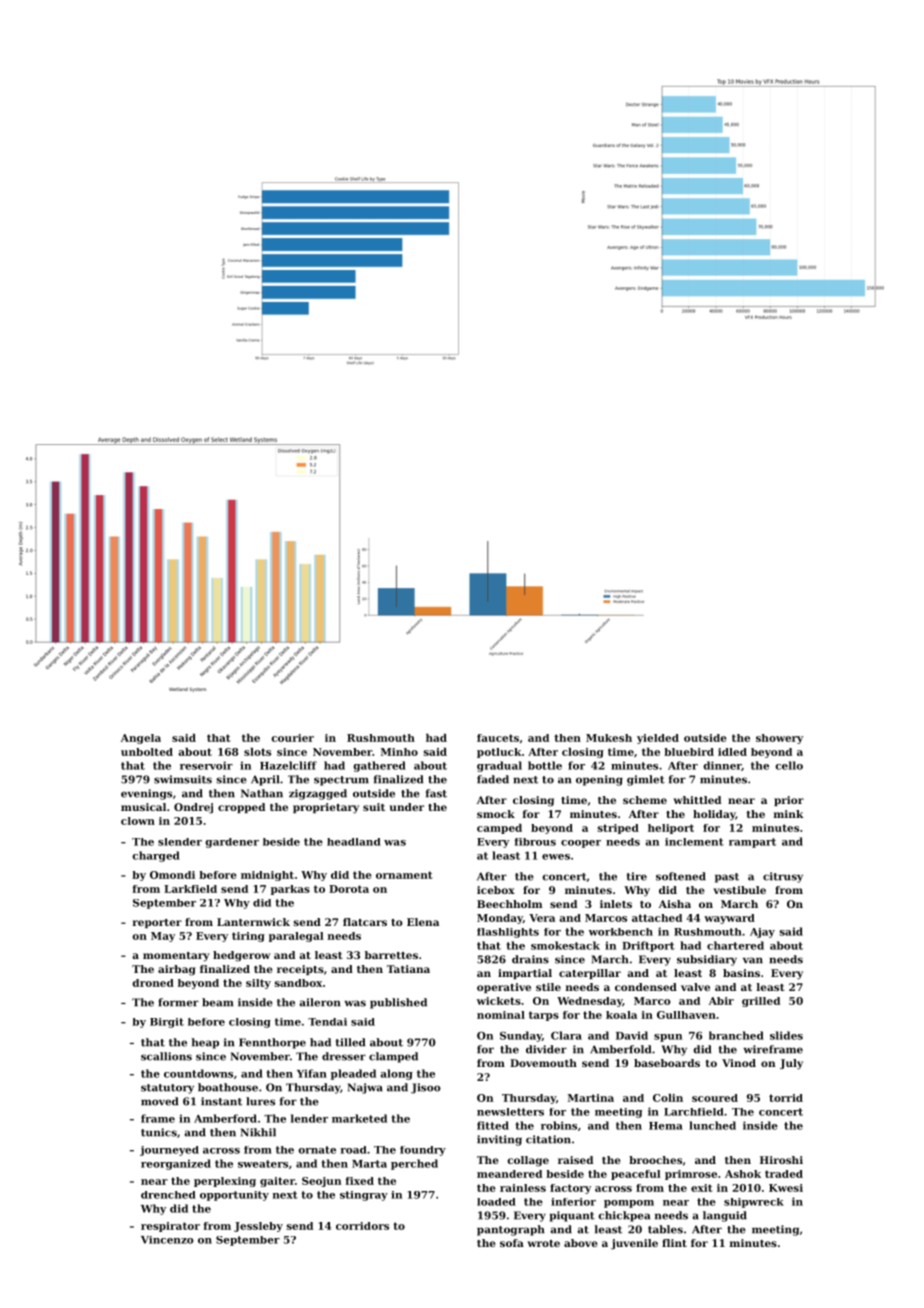  Describe the element at coordinates (509, 1174) in the screenshot. I see `meandered` at that location.
